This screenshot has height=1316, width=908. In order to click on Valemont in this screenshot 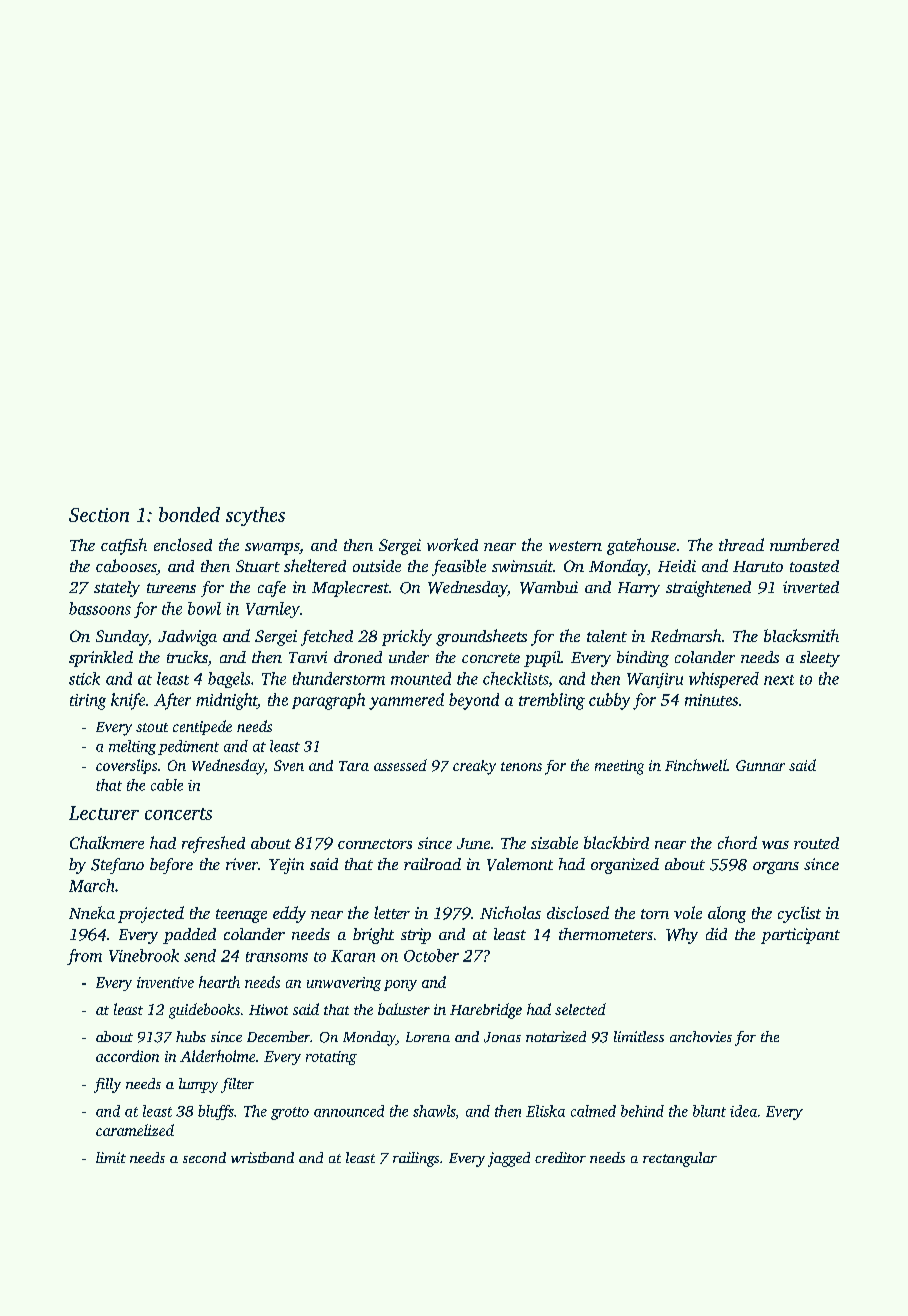, I will do `click(520, 864)`.
